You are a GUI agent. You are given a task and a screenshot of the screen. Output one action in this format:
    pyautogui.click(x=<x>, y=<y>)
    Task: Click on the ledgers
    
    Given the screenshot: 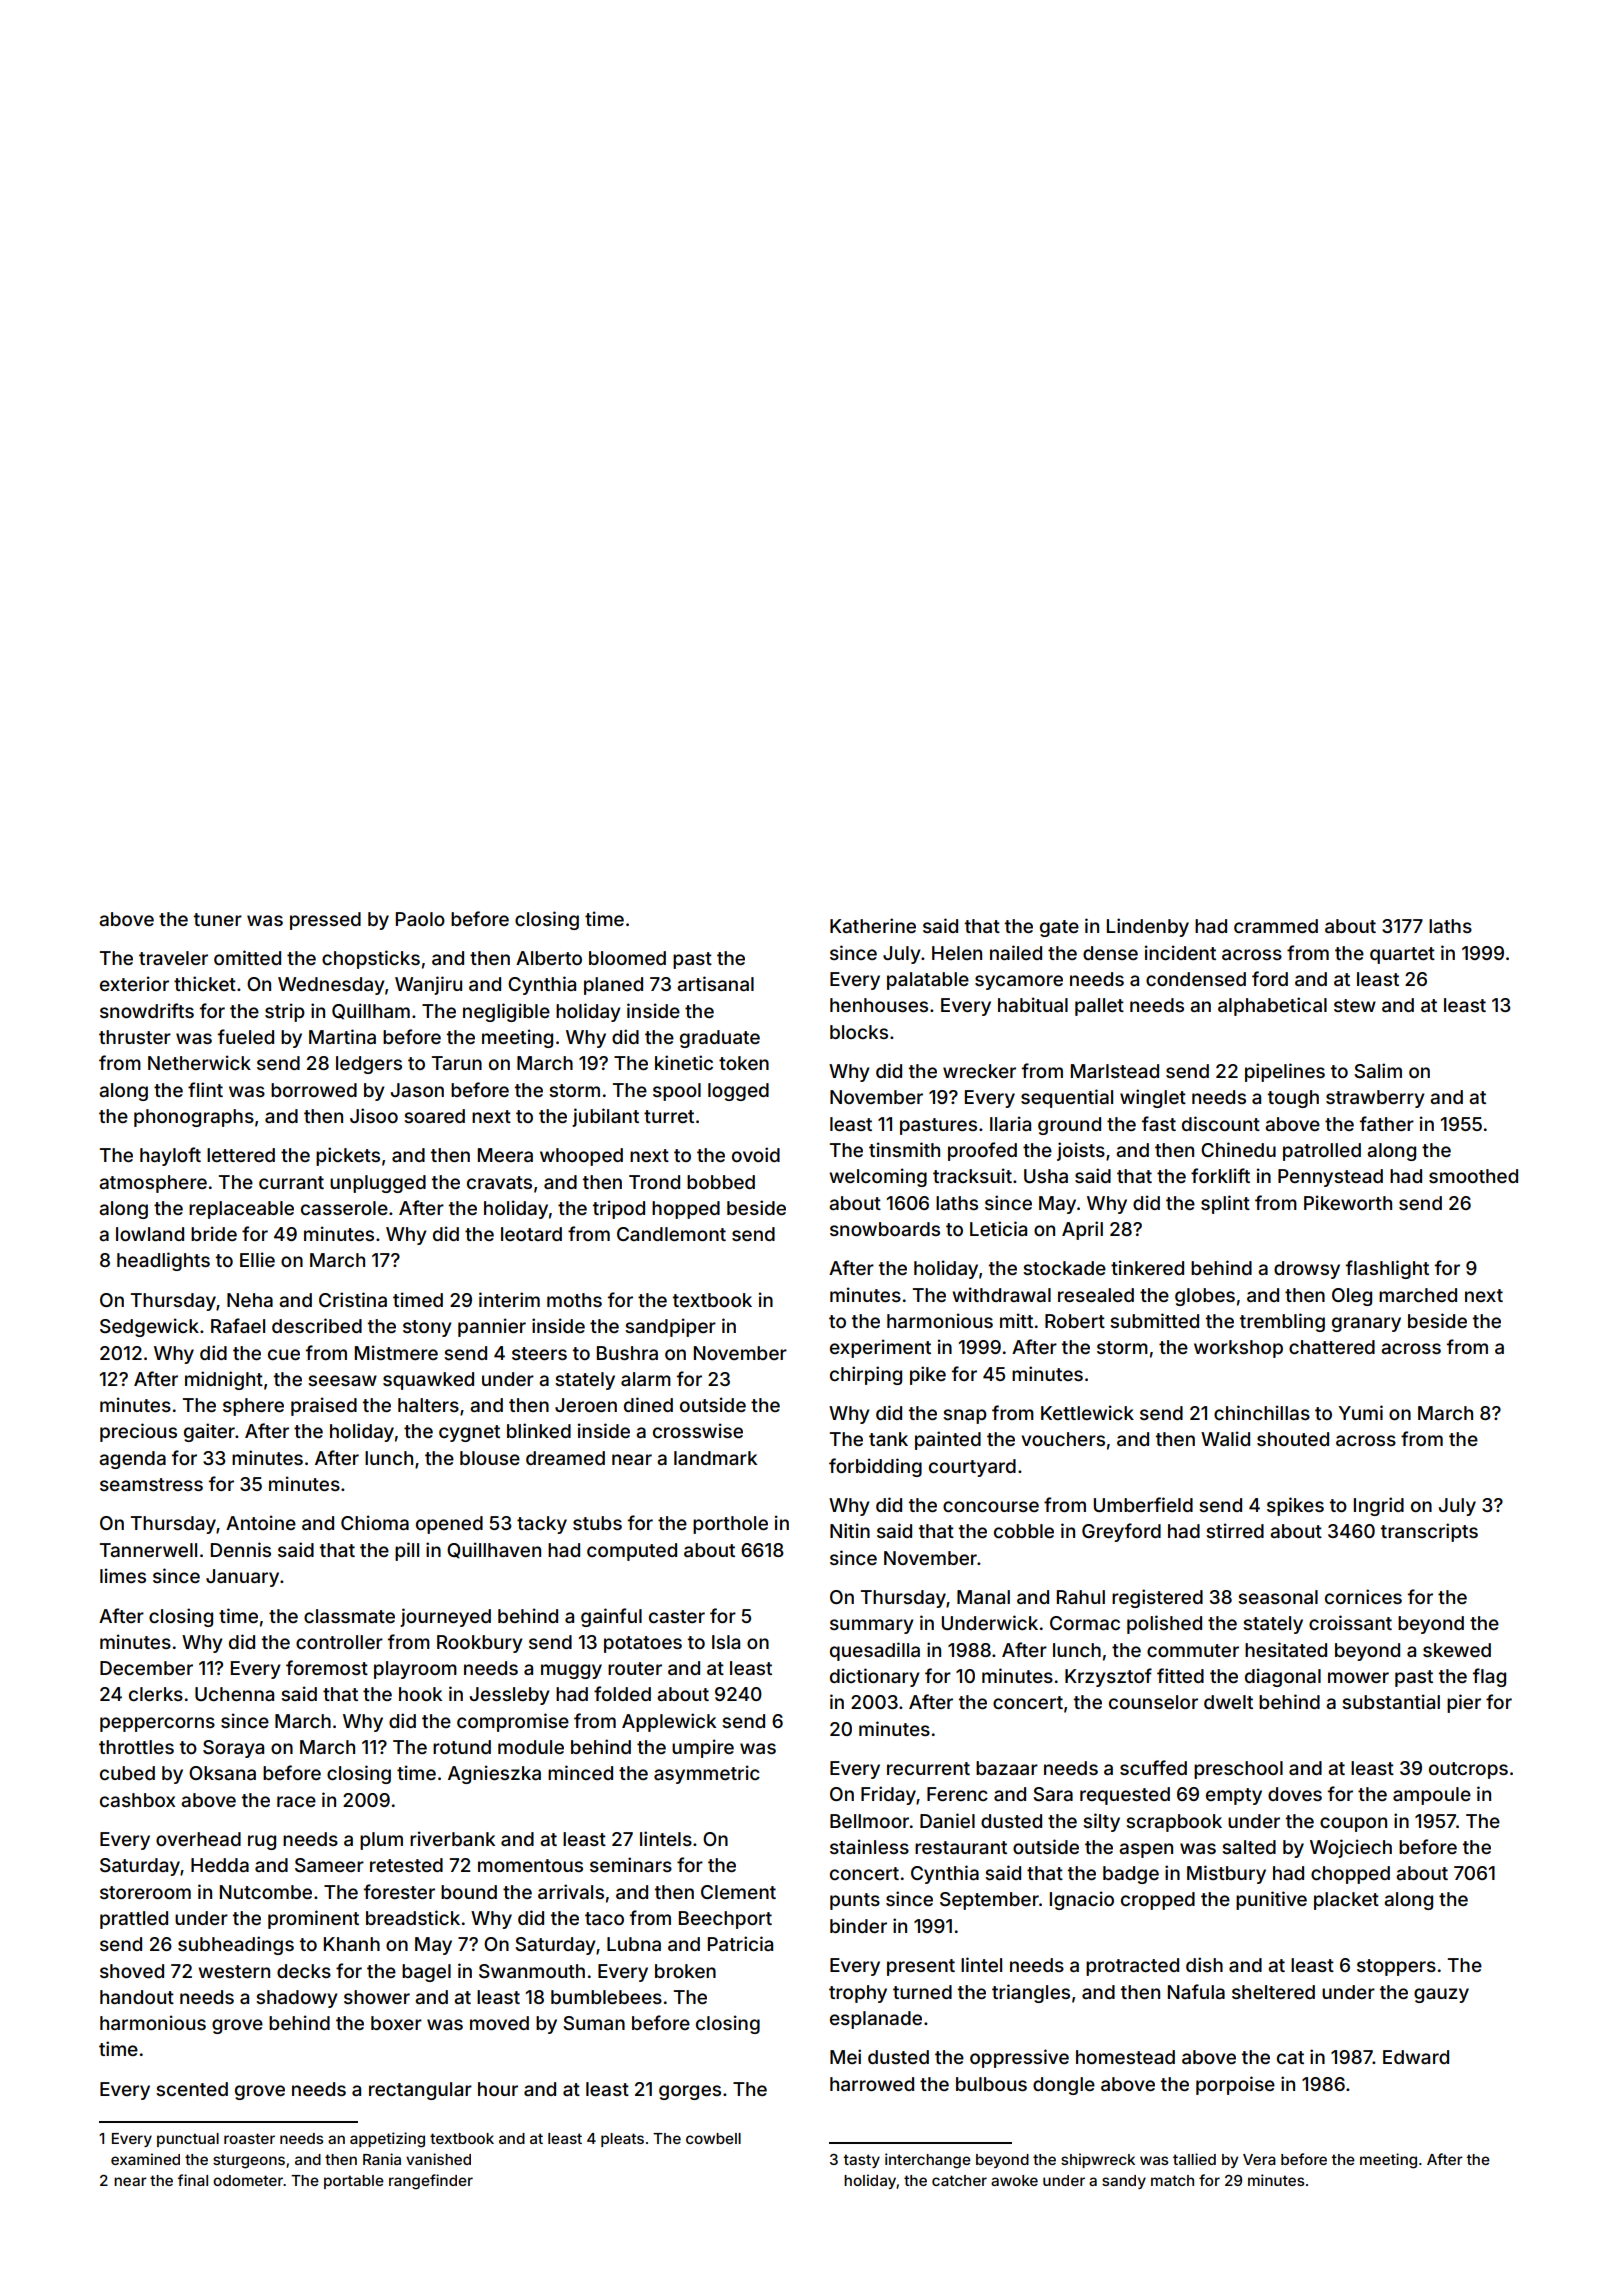 What is the action you would take?
    pyautogui.click(x=369, y=1065)
